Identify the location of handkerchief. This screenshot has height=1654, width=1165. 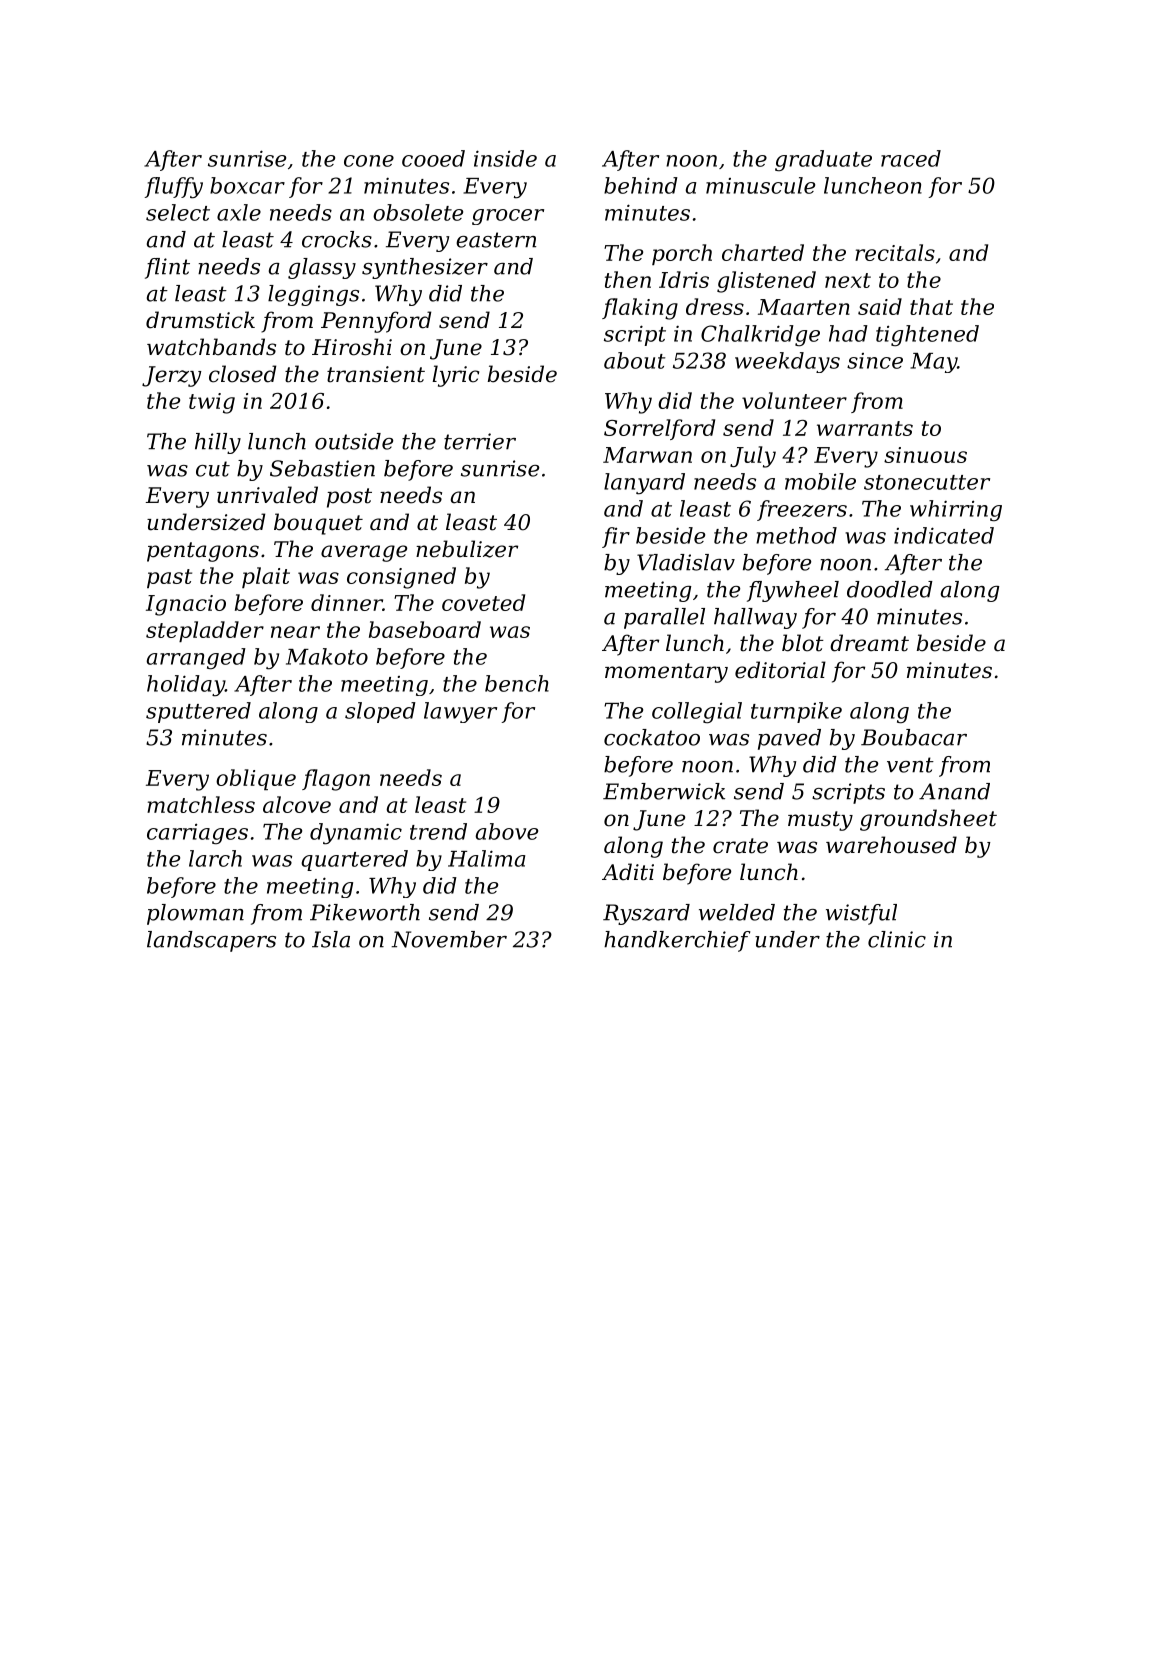
(677, 941).
